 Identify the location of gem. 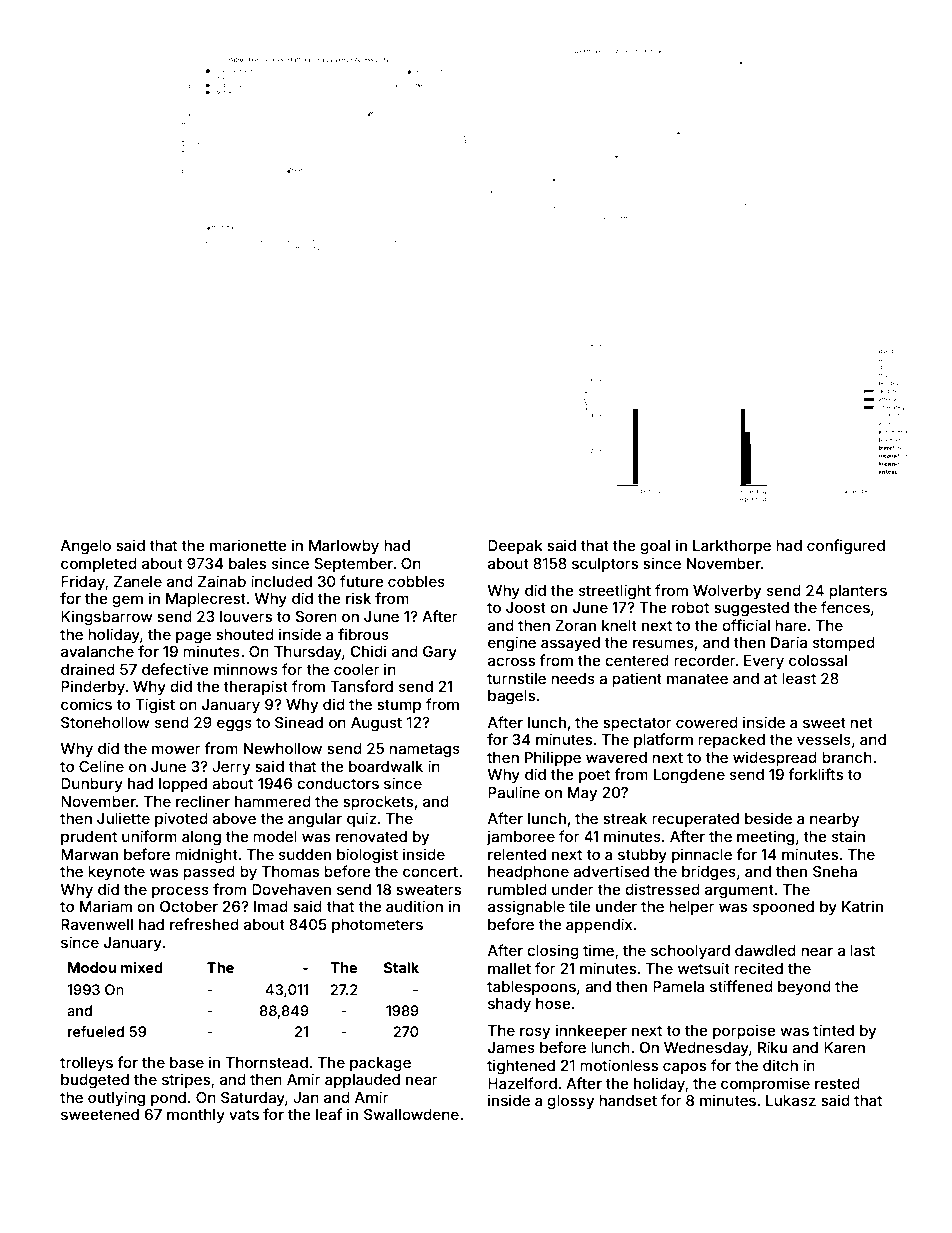
(127, 601).
